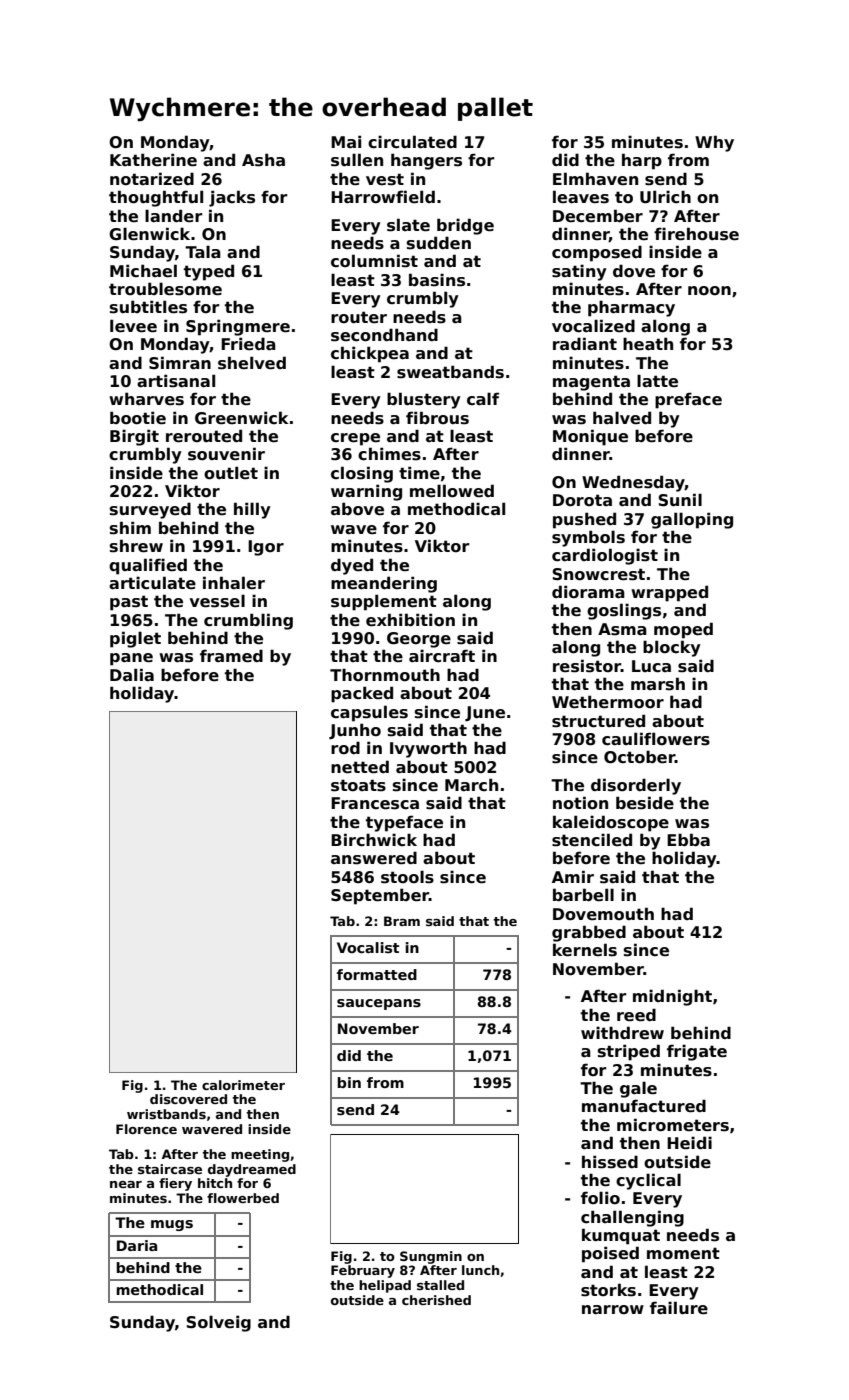 Image resolution: width=849 pixels, height=1400 pixels. What do you see at coordinates (217, 601) in the document?
I see `vessel` at bounding box center [217, 601].
